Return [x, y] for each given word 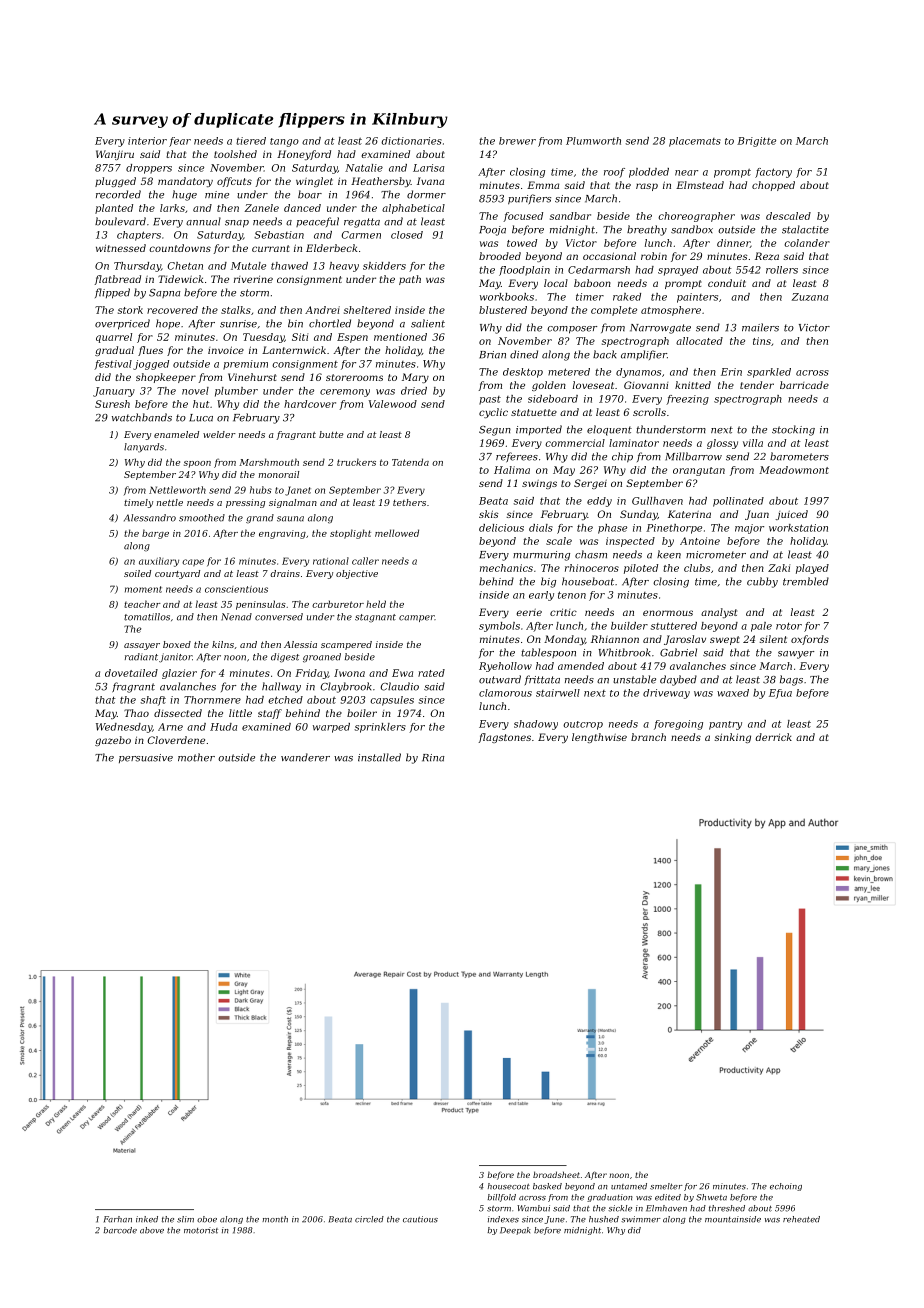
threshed [727, 1208]
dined [524, 354]
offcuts [234, 182]
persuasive [146, 758]
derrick [773, 737]
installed [379, 757]
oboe [207, 1219]
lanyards [144, 448]
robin [654, 256]
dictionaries [411, 141]
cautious [420, 1219]
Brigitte [756, 142]
